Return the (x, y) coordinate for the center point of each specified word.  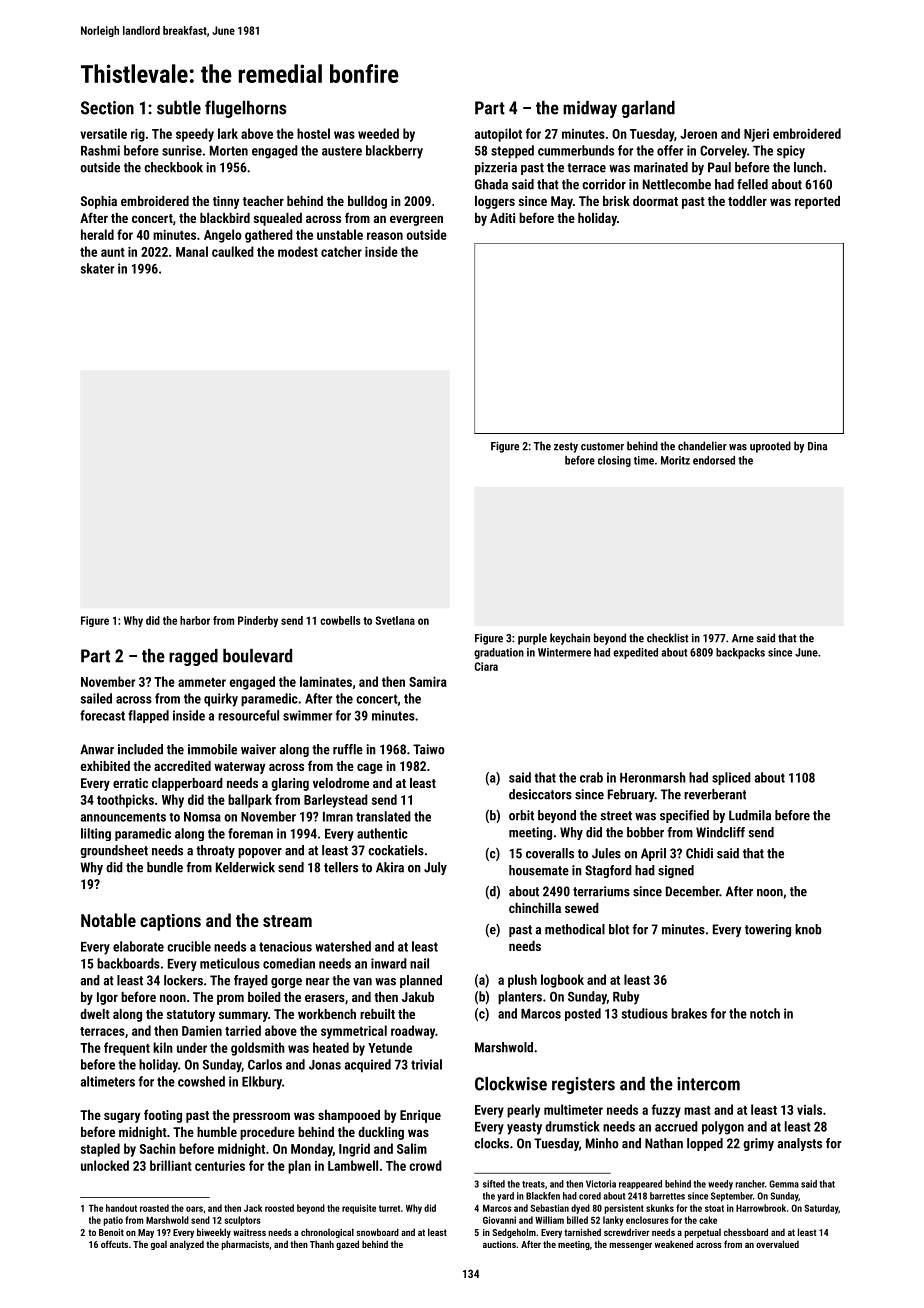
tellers (341, 867)
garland (648, 109)
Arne (743, 638)
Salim (412, 1148)
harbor (195, 620)
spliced (731, 778)
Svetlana (395, 620)
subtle (179, 108)
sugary (122, 1117)
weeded (378, 133)
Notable (108, 920)
